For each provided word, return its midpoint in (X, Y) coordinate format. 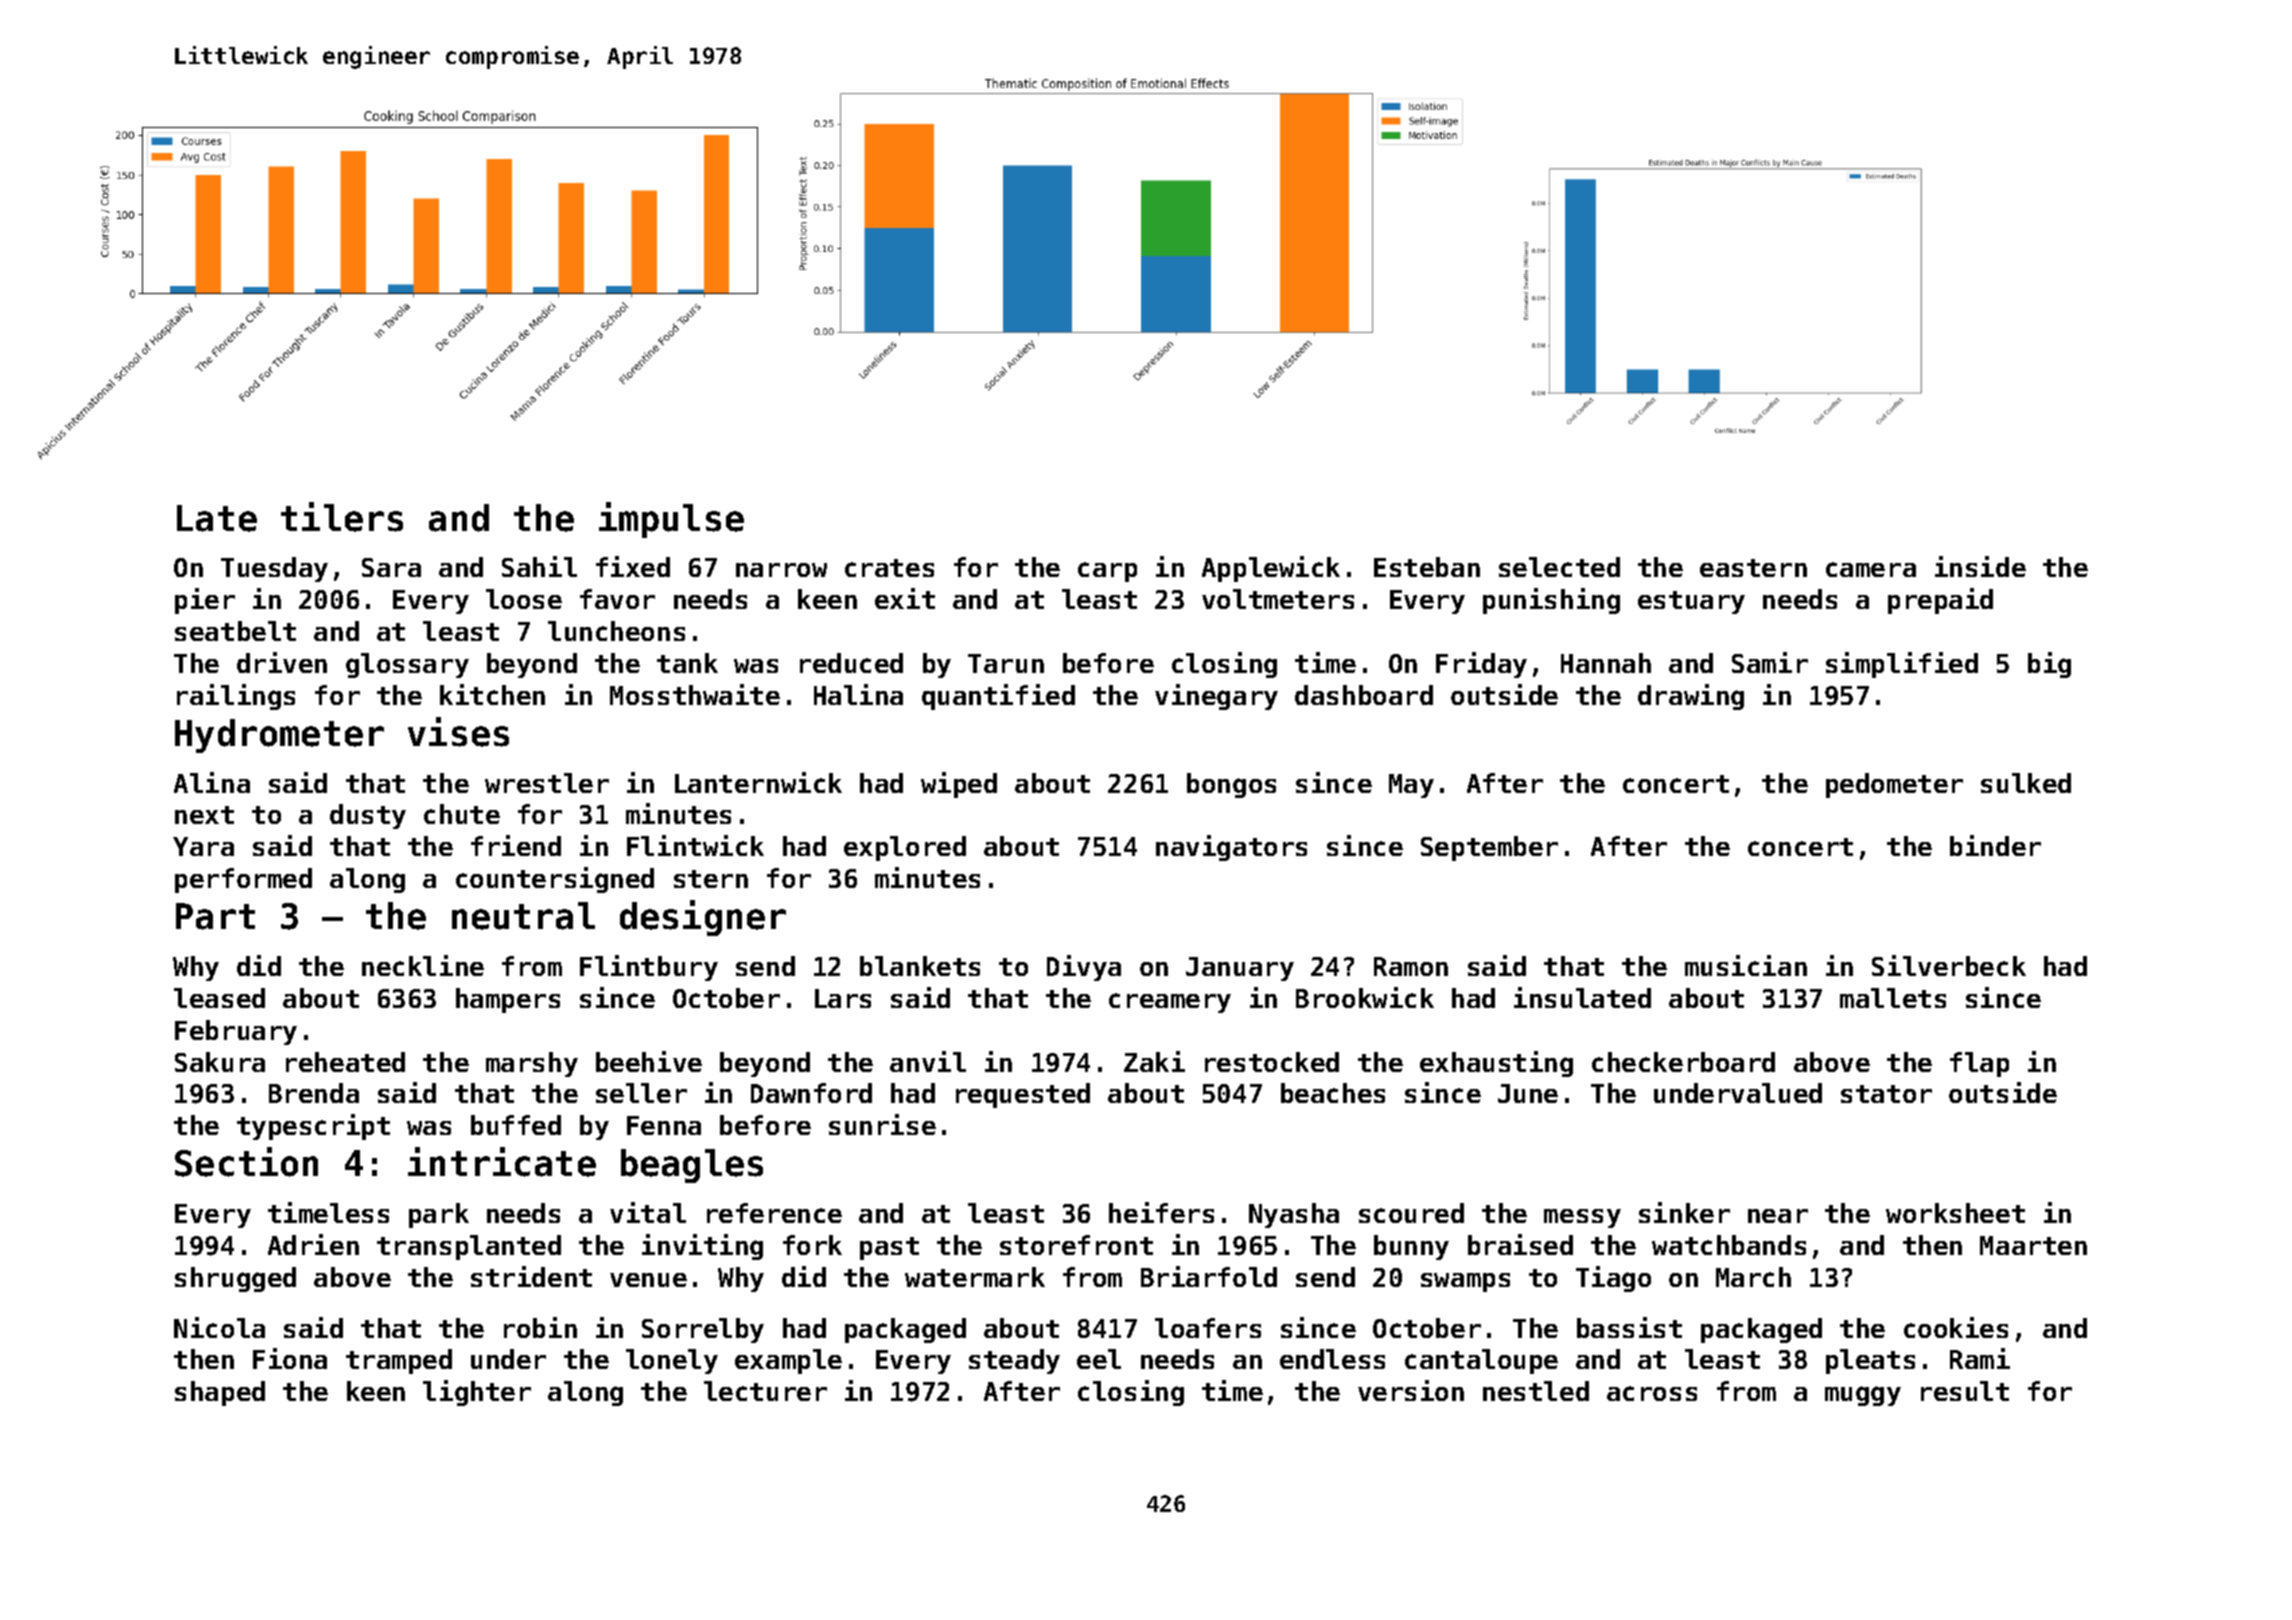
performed (243, 880)
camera (1871, 569)
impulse (671, 520)
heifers (1161, 1212)
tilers (342, 517)
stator (1886, 1094)
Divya (1084, 968)
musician (1746, 965)
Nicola (219, 1327)
